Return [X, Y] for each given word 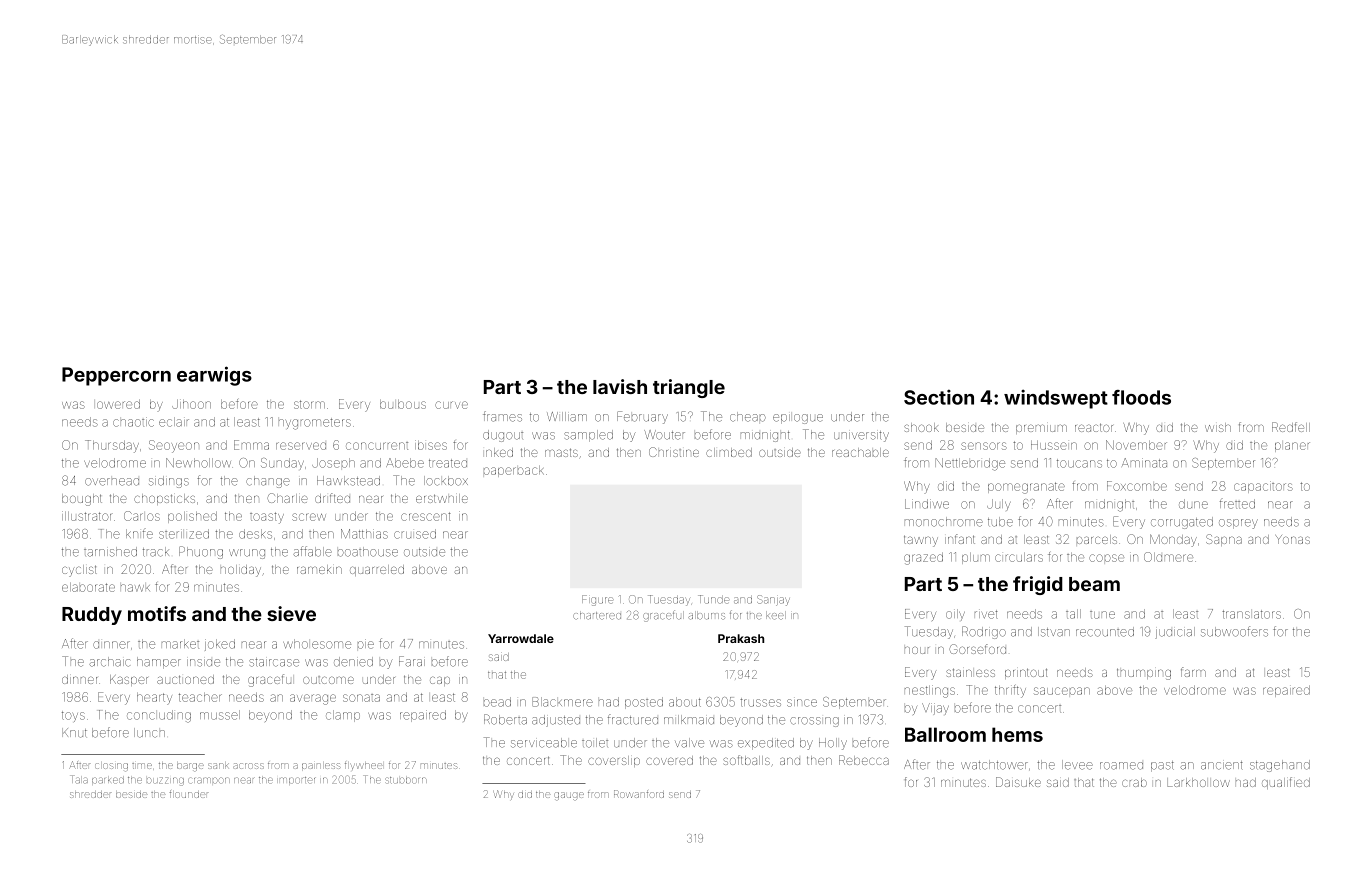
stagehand [1280, 766]
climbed [729, 452]
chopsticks [164, 499]
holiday [241, 571]
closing [111, 766]
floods [1141, 397]
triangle [689, 388]
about [685, 702]
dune [1193, 504]
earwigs [214, 376]
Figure [597, 600]
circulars [1019, 557]
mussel [220, 715]
